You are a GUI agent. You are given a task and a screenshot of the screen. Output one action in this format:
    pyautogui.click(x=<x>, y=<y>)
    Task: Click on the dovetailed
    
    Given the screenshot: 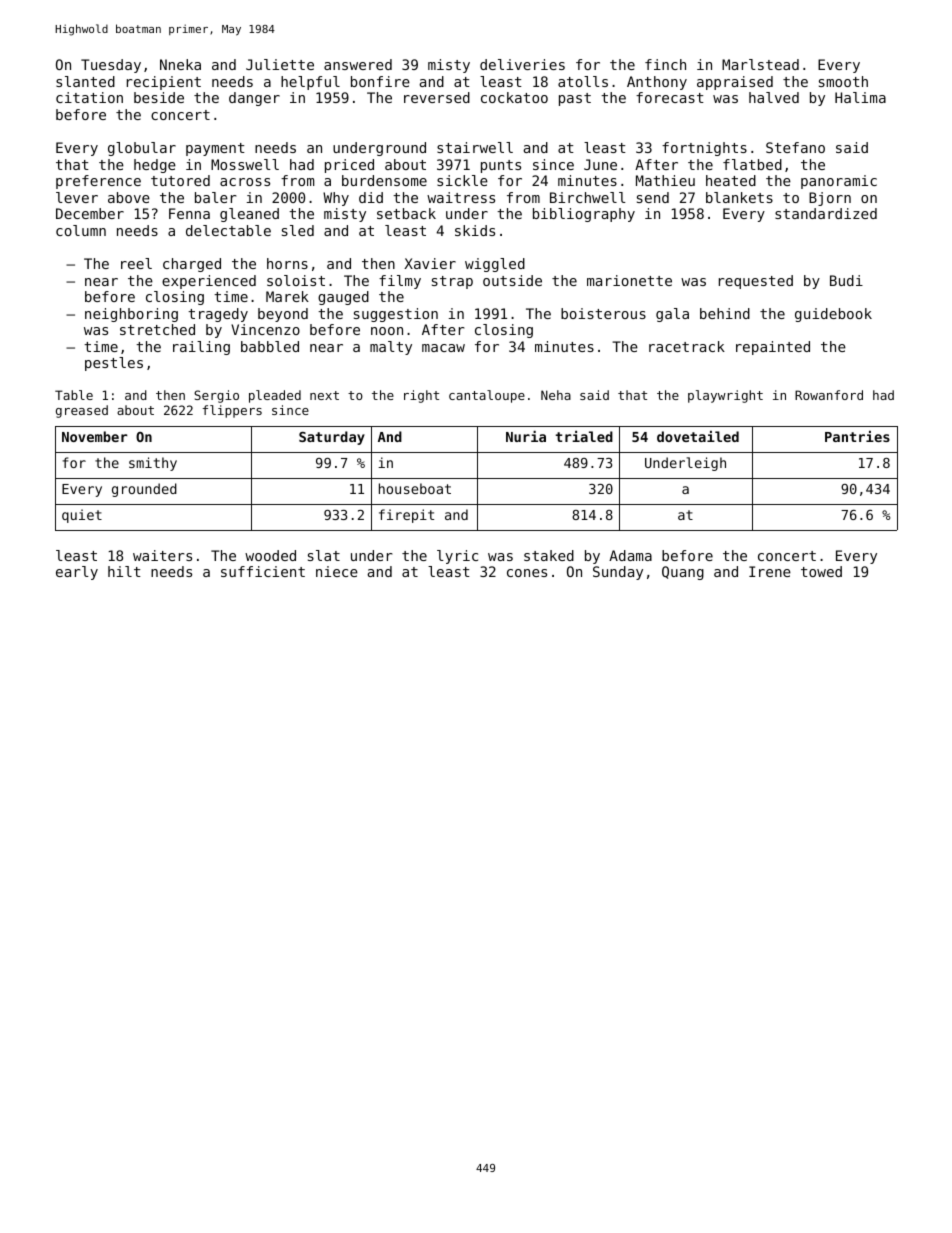 What is the action you would take?
    pyautogui.click(x=698, y=436)
